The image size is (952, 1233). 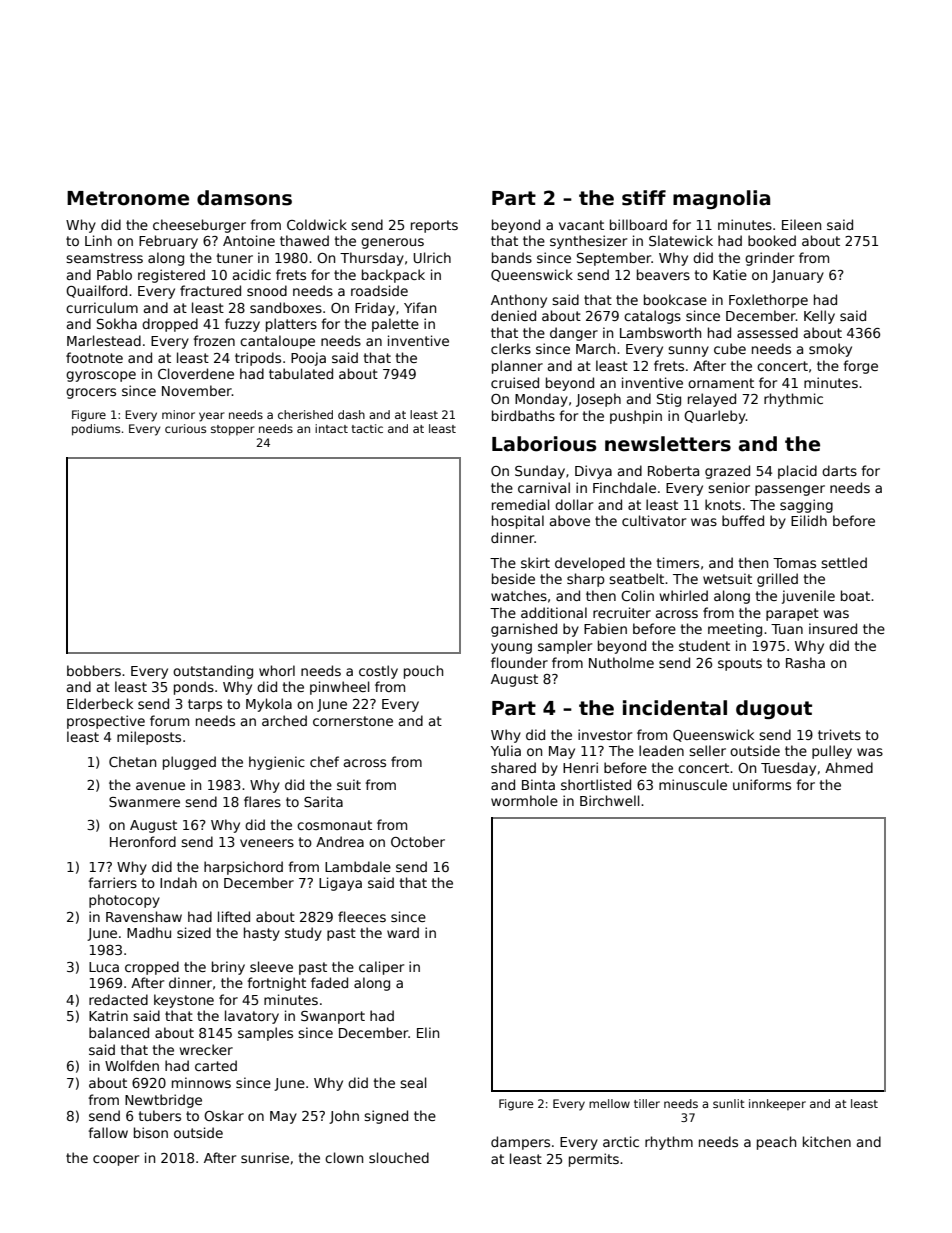 I want to click on frozen, so click(x=214, y=340).
